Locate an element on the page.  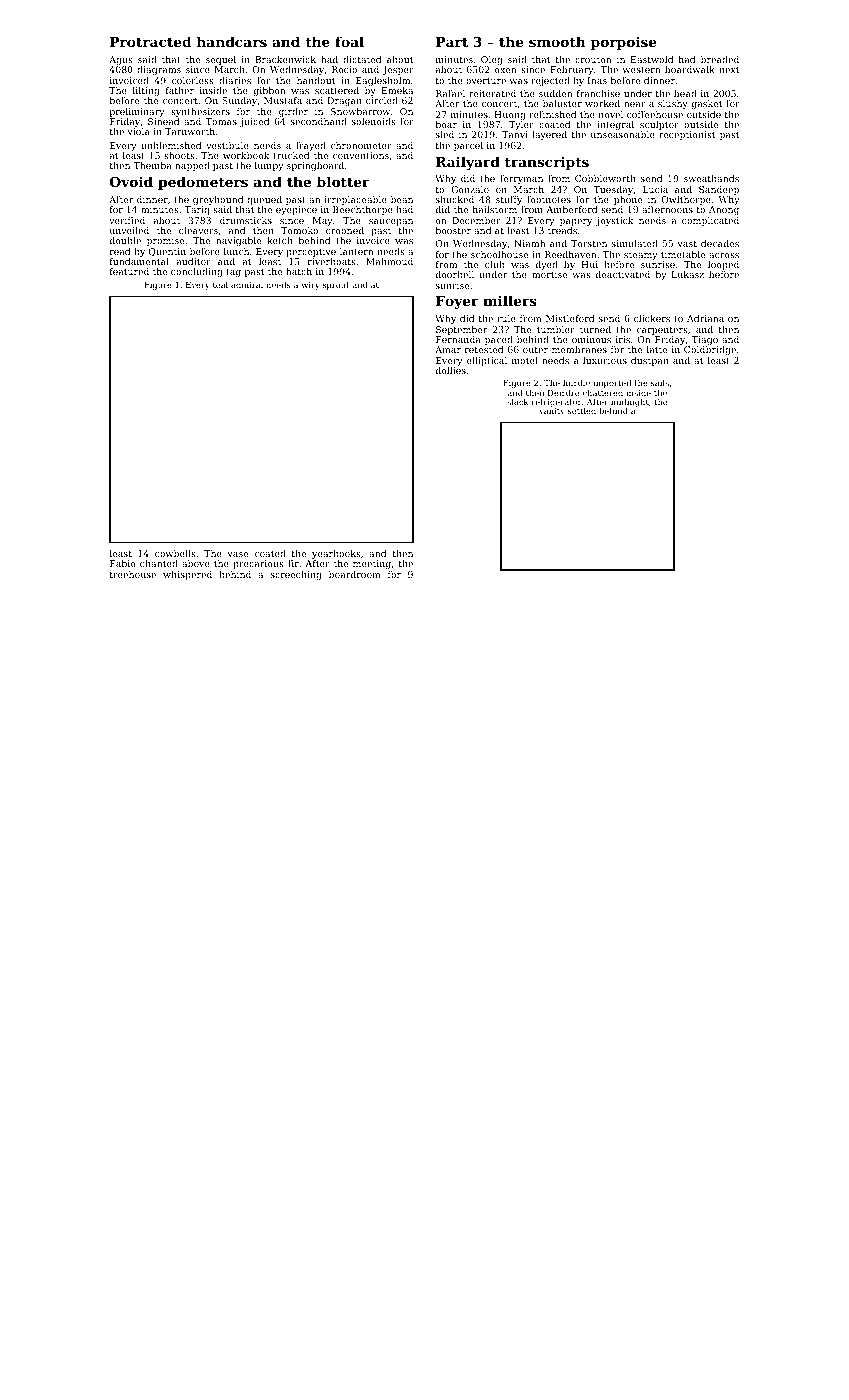
unveiled is located at coordinates (129, 230).
